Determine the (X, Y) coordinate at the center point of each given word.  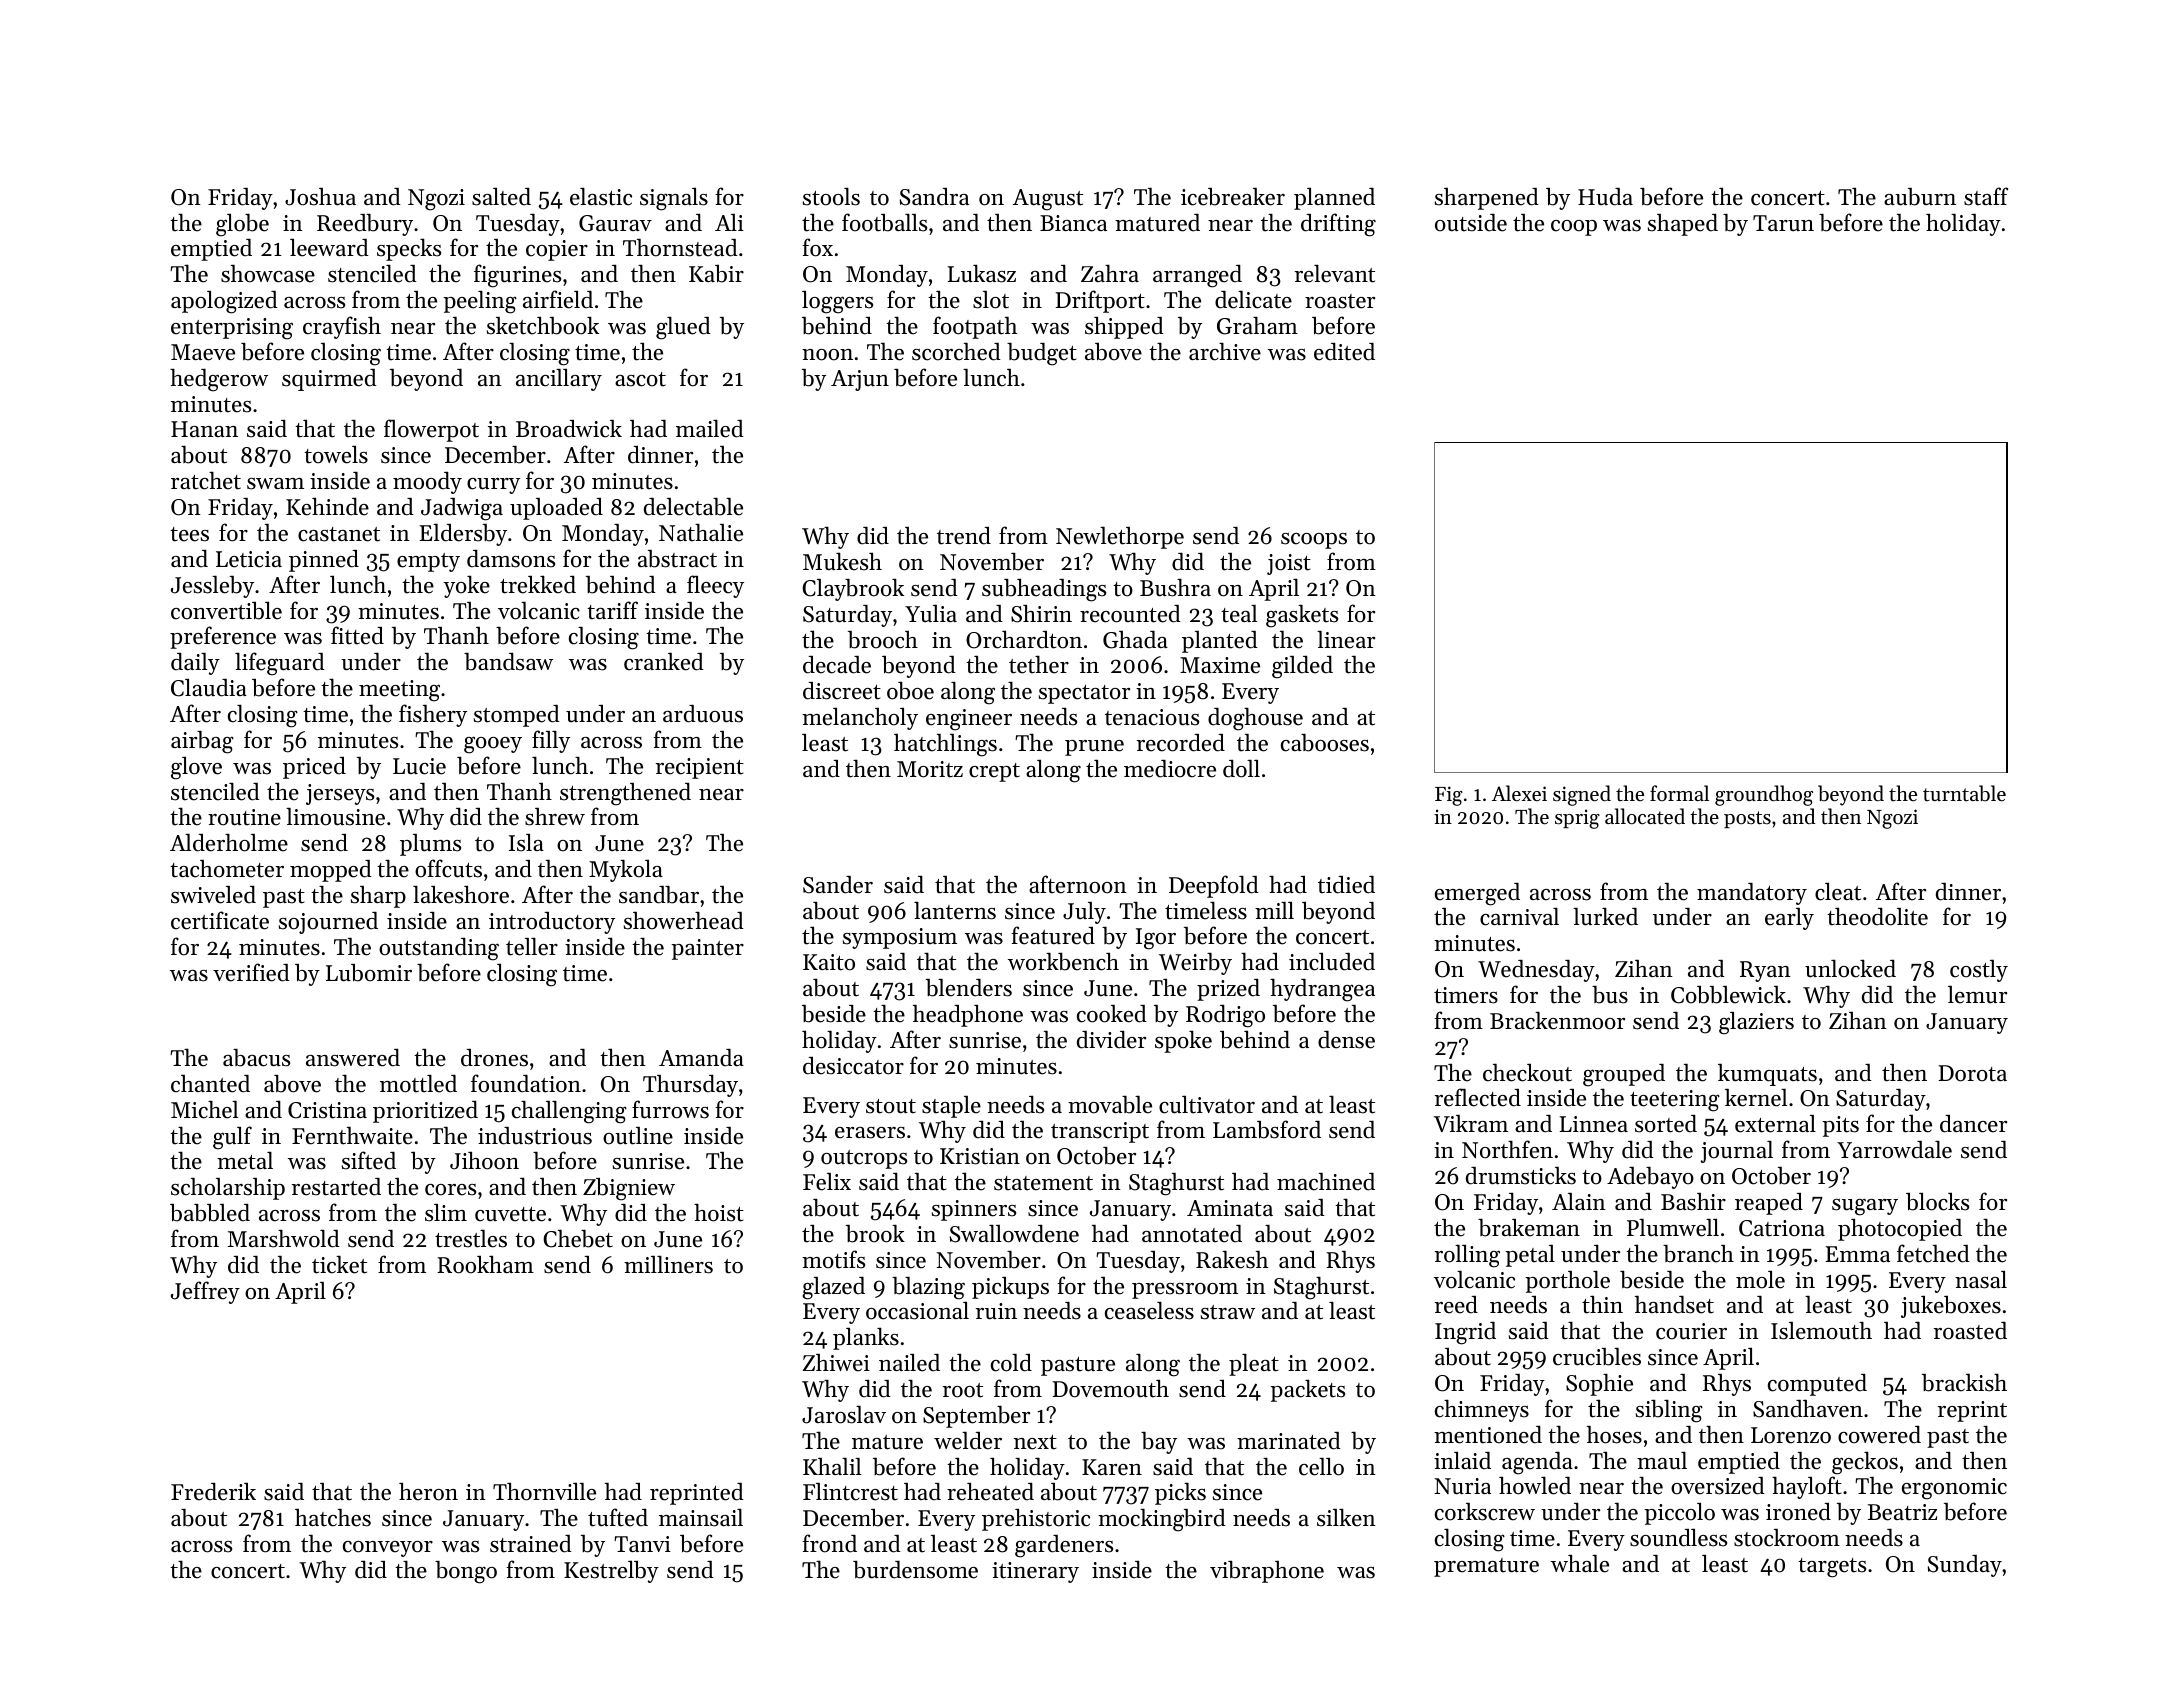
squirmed (329, 380)
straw (1228, 1312)
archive (1225, 351)
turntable (1964, 793)
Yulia (931, 614)
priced (314, 768)
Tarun (1783, 223)
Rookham (485, 1264)
